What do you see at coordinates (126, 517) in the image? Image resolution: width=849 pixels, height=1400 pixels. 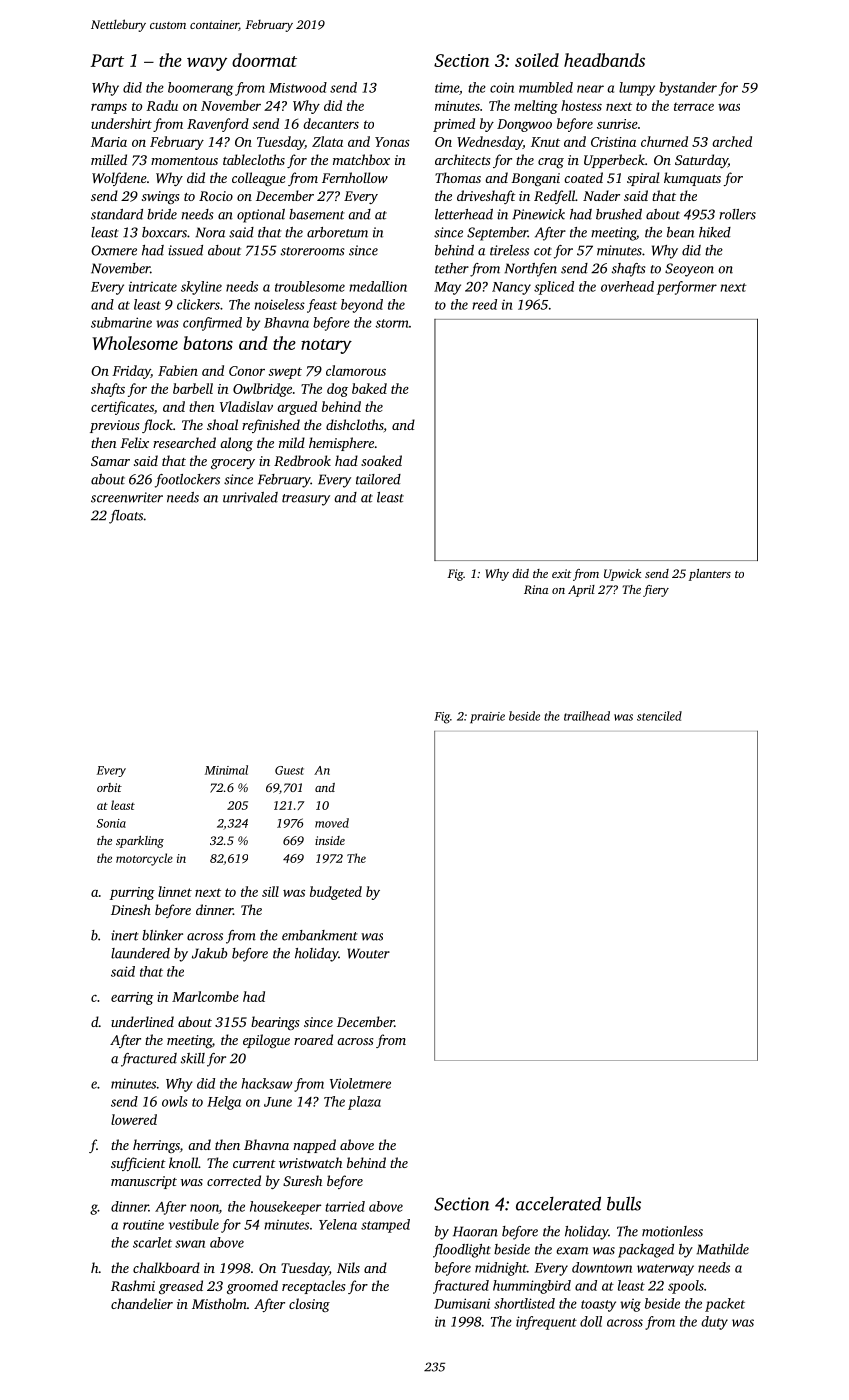 I see `floats` at bounding box center [126, 517].
